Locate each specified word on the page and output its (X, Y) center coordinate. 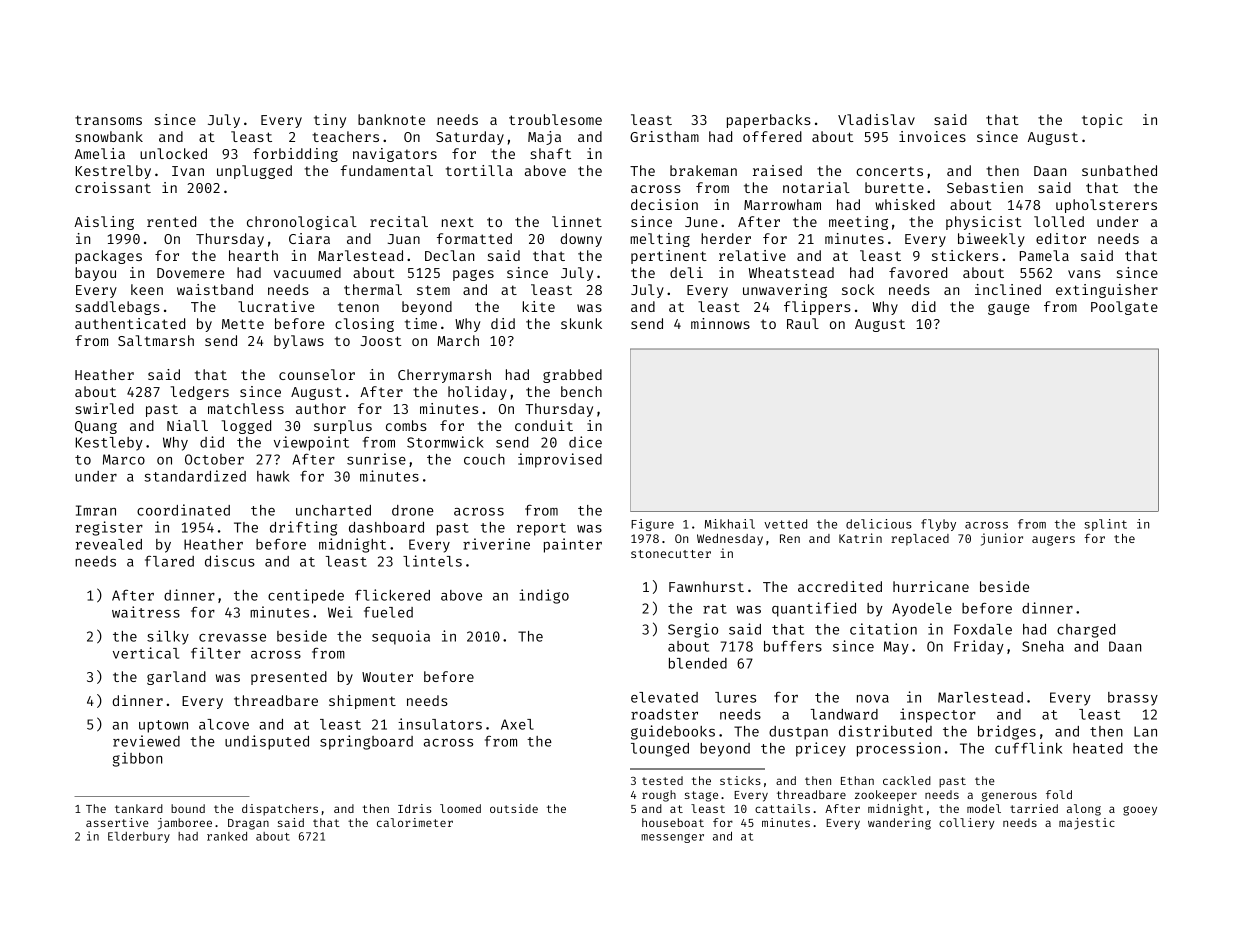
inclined (1008, 289)
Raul (803, 323)
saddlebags (117, 308)
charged (1086, 631)
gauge (1008, 309)
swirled (104, 408)
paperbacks (769, 121)
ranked (227, 836)
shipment (362, 702)
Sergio (693, 630)
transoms (108, 120)
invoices (932, 136)
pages (473, 275)
